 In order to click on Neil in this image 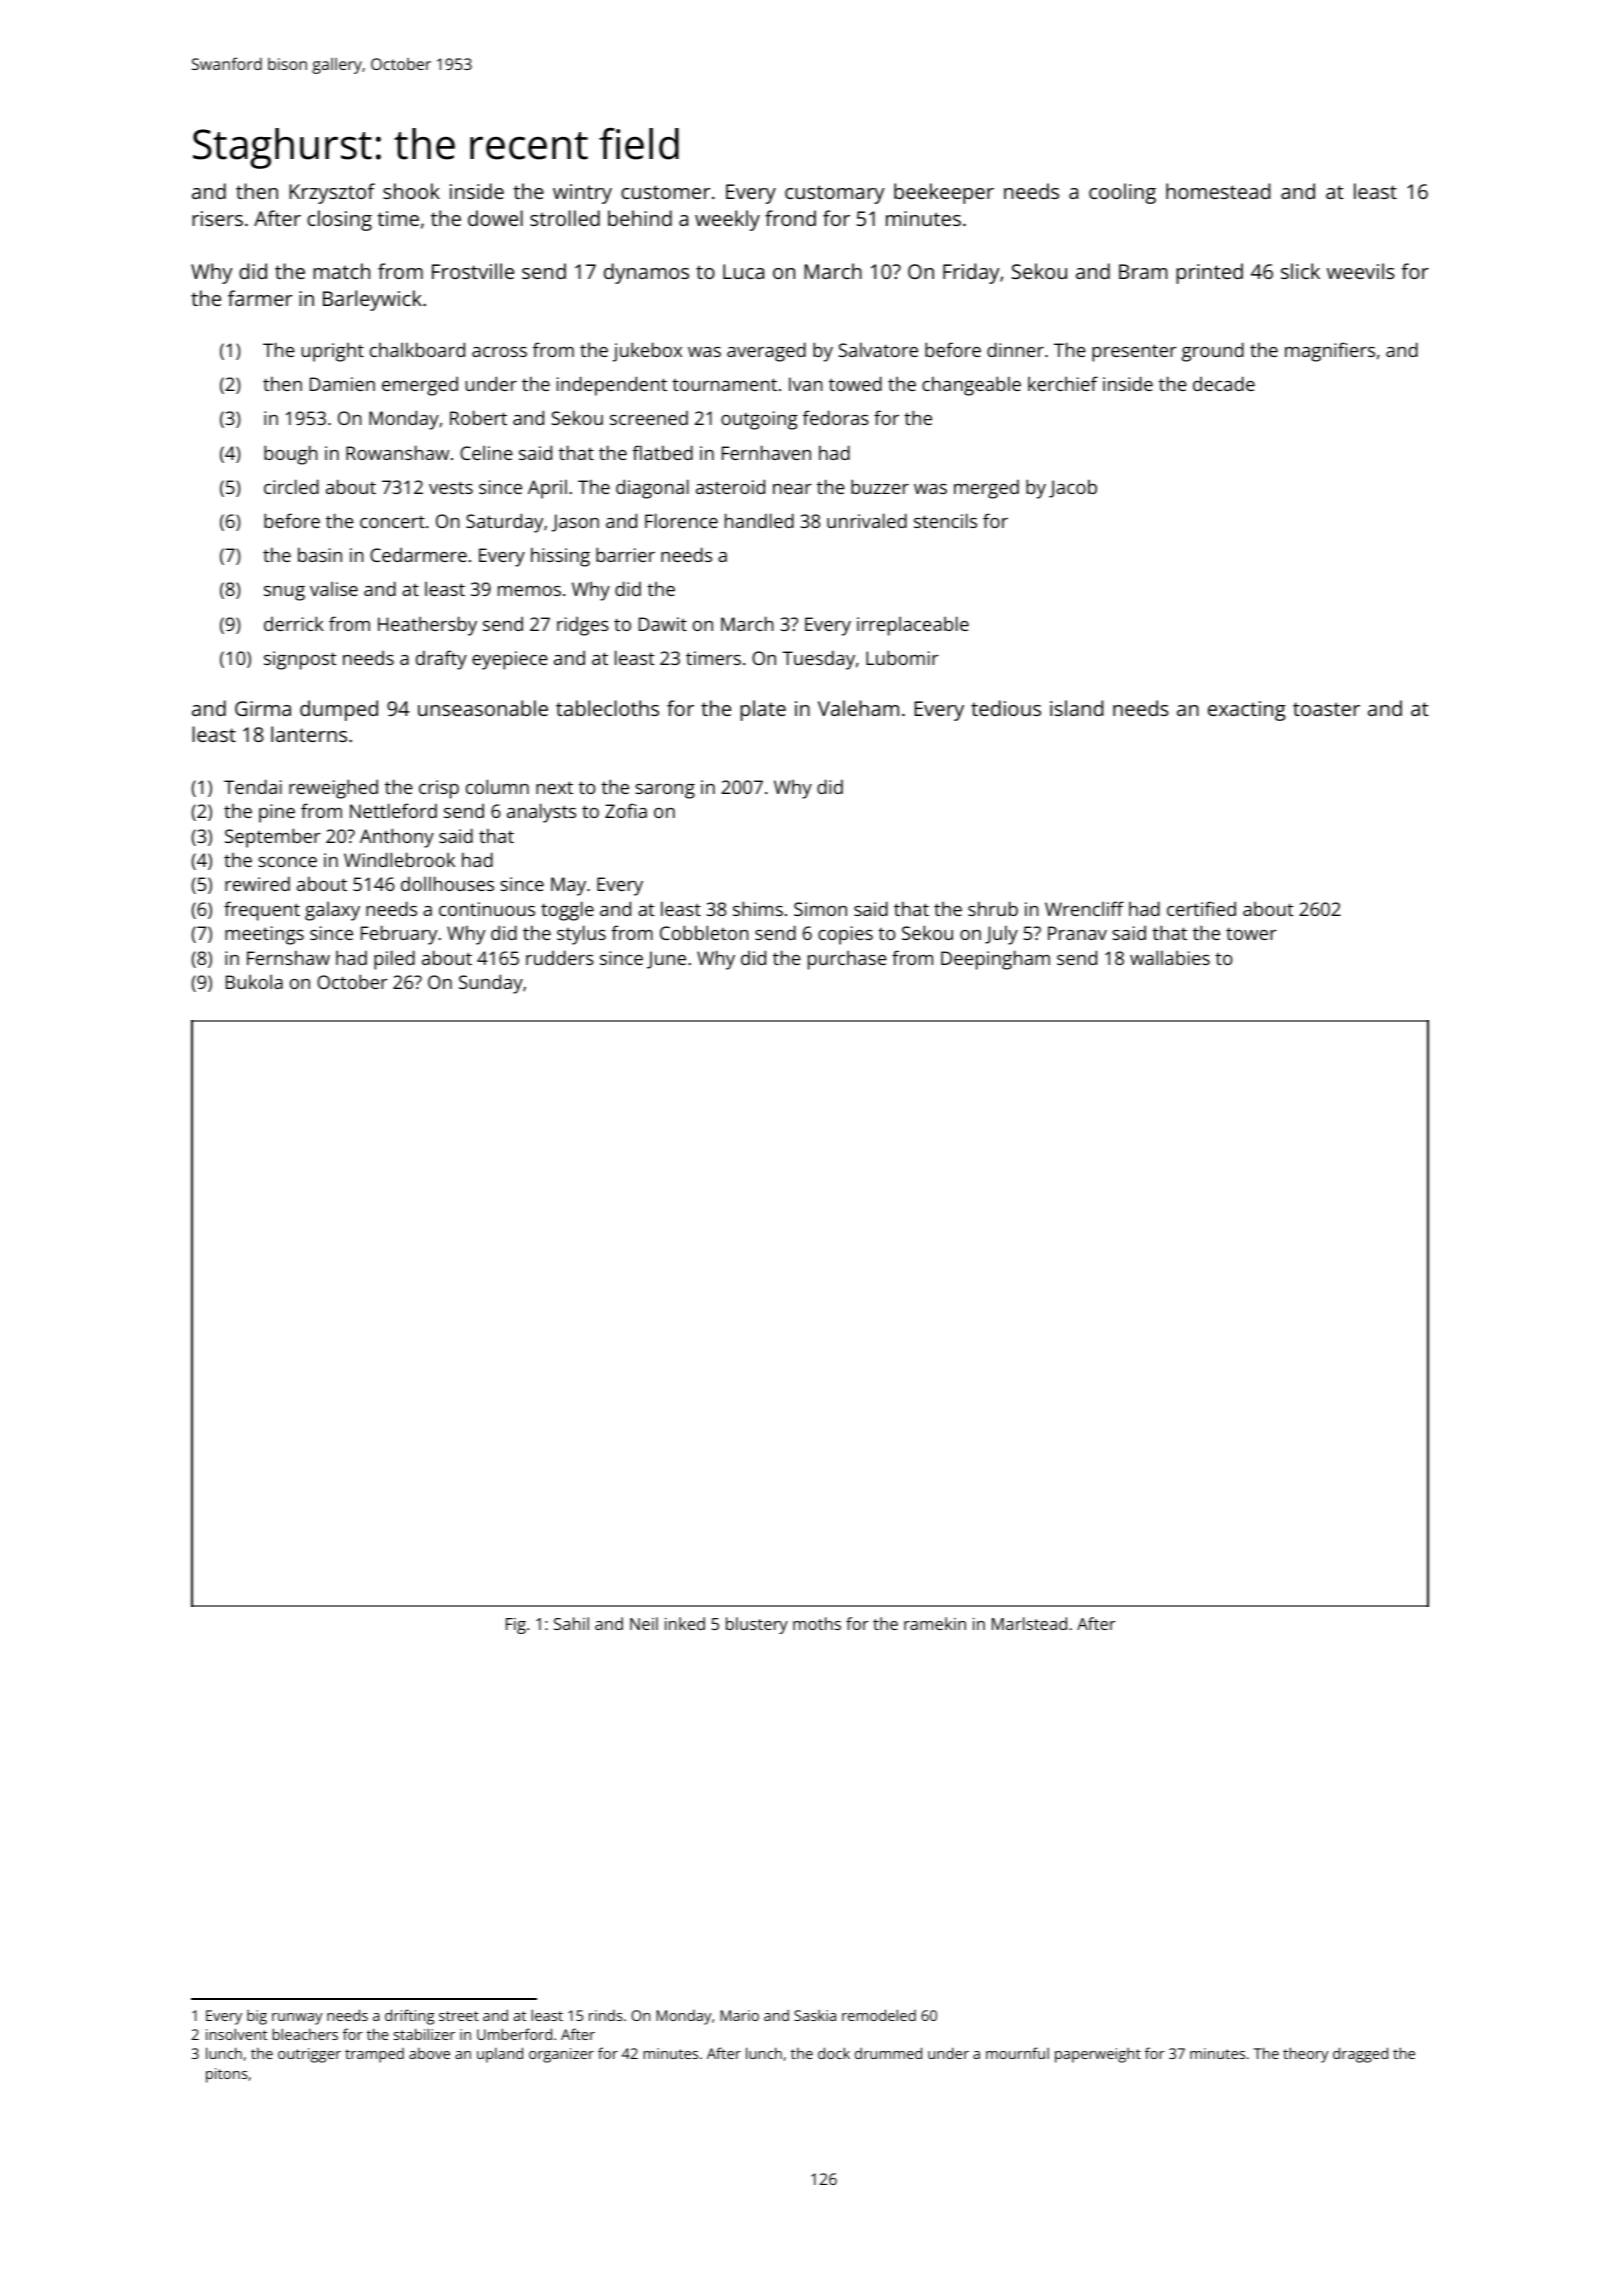, I will do `click(644, 1623)`.
